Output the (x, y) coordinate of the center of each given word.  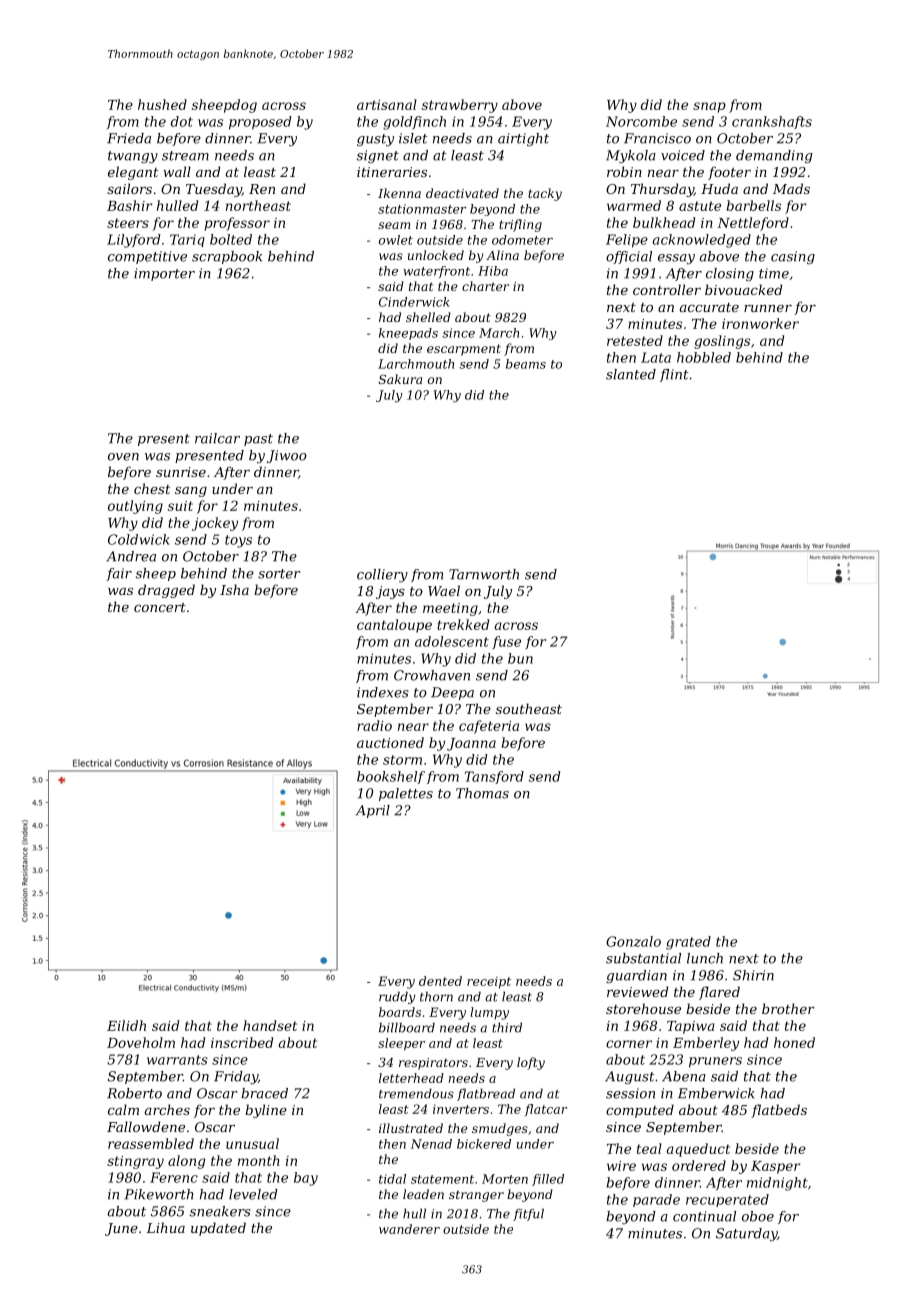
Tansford (494, 777)
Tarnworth (484, 574)
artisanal (387, 104)
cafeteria (489, 727)
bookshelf (391, 777)
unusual (252, 1143)
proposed (260, 123)
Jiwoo (287, 456)
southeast (529, 708)
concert (160, 607)
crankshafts (772, 122)
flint (674, 375)
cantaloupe (394, 626)
